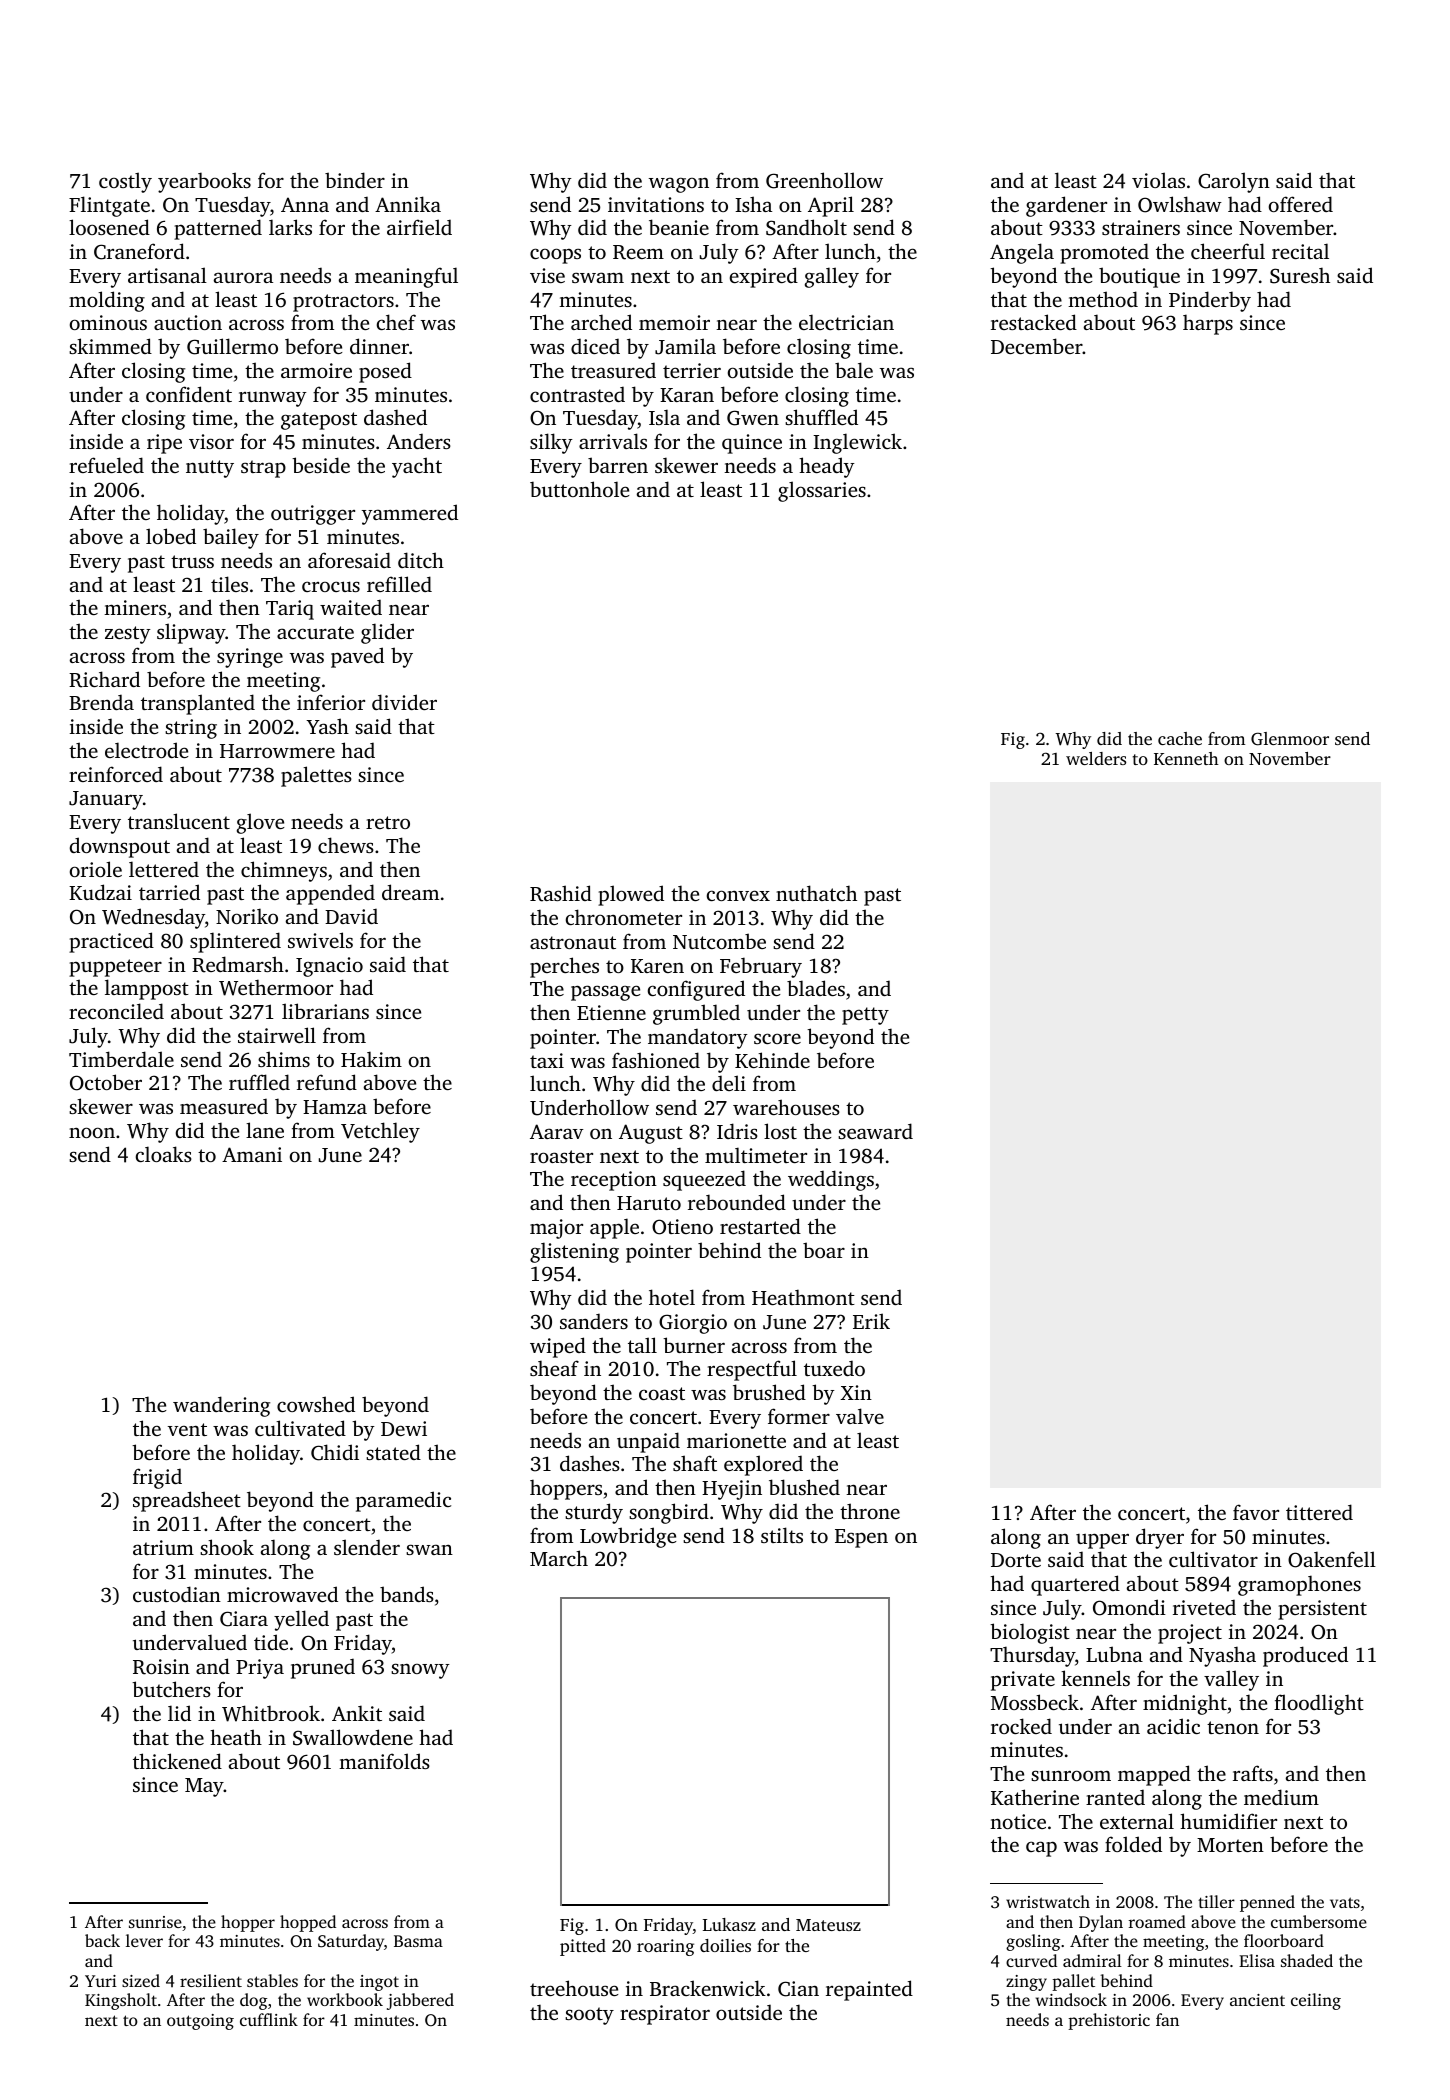 This page has height=2100, width=1450. Describe the element at coordinates (729, 1924) in the page. I see `Lukasz` at that location.
